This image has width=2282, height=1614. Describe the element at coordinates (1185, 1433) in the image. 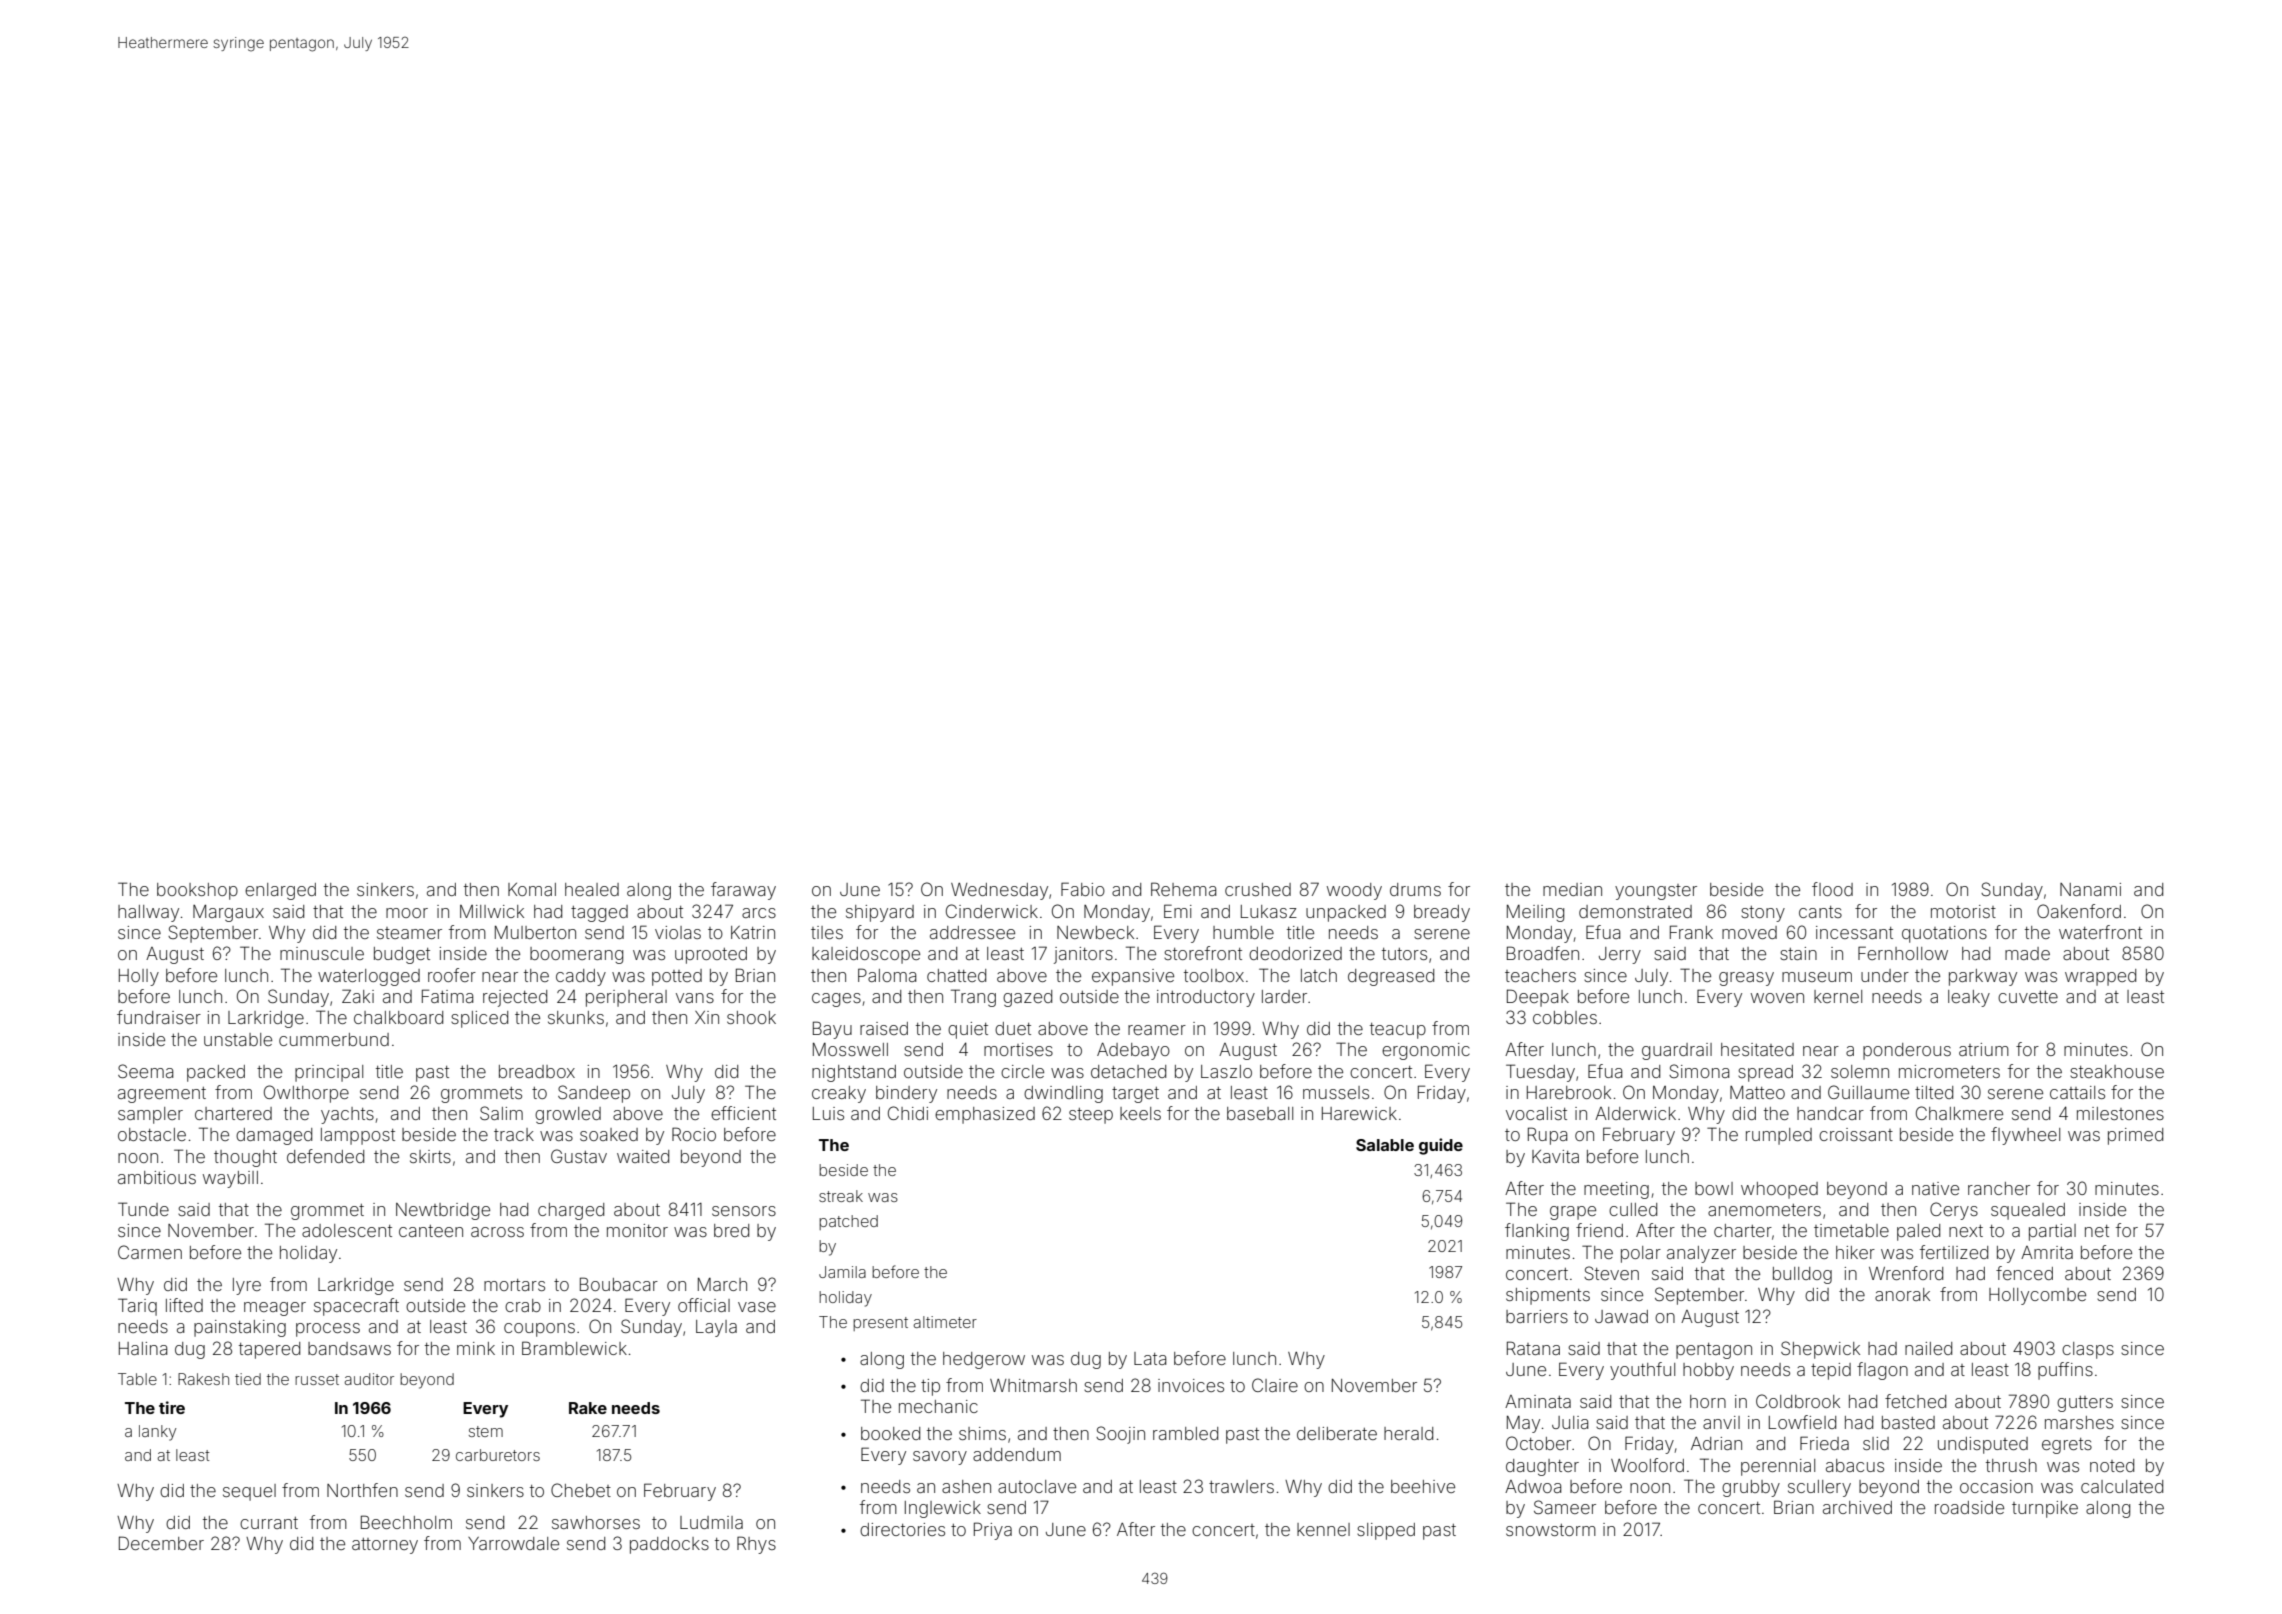

I see `rambled` at that location.
